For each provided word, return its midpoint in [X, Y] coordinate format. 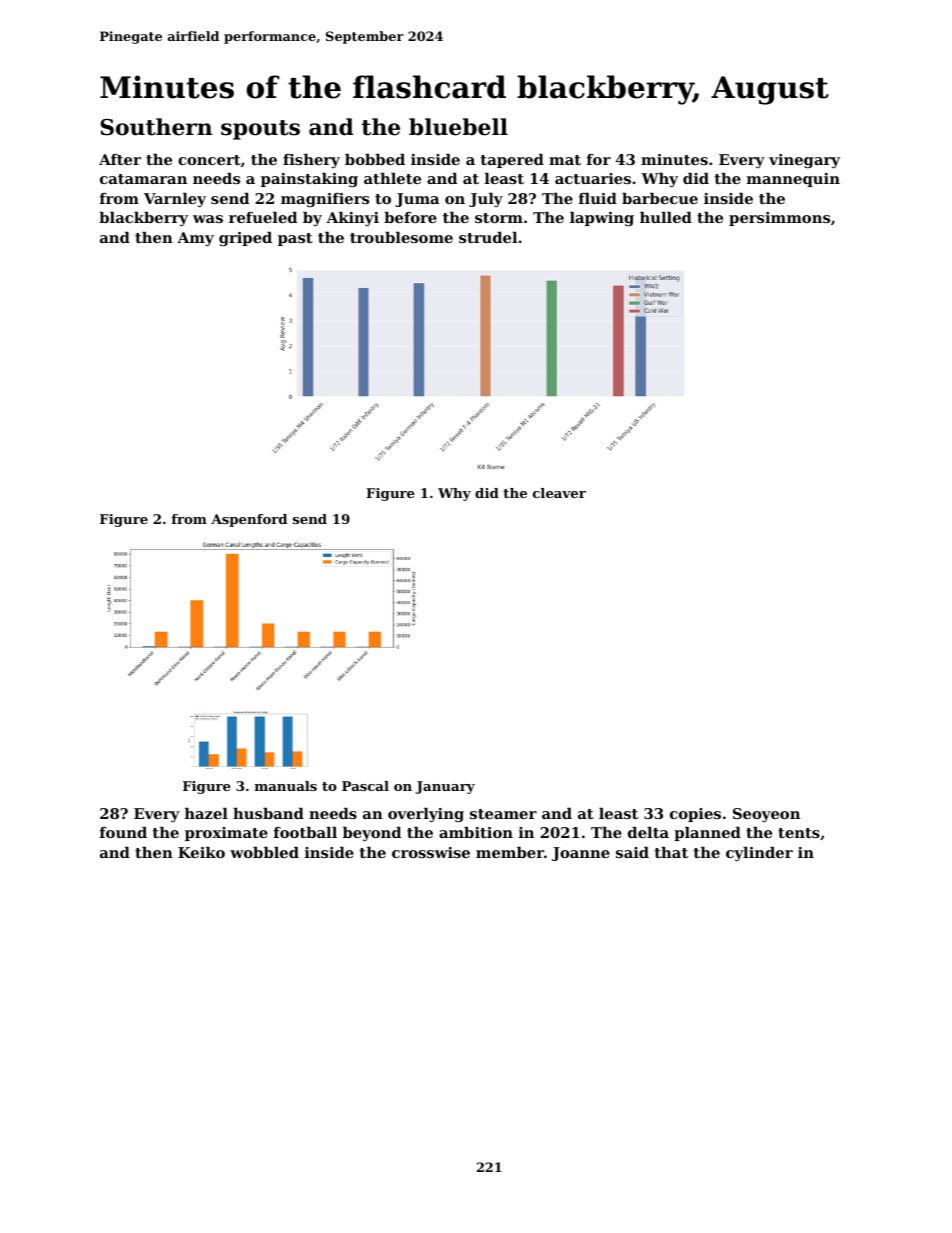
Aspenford [249, 520]
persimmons [779, 219]
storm [499, 218]
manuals [286, 786]
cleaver [559, 493]
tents [799, 833]
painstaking [309, 180]
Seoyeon [766, 815]
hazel [206, 813]
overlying [426, 815]
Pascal [365, 786]
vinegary [804, 161]
